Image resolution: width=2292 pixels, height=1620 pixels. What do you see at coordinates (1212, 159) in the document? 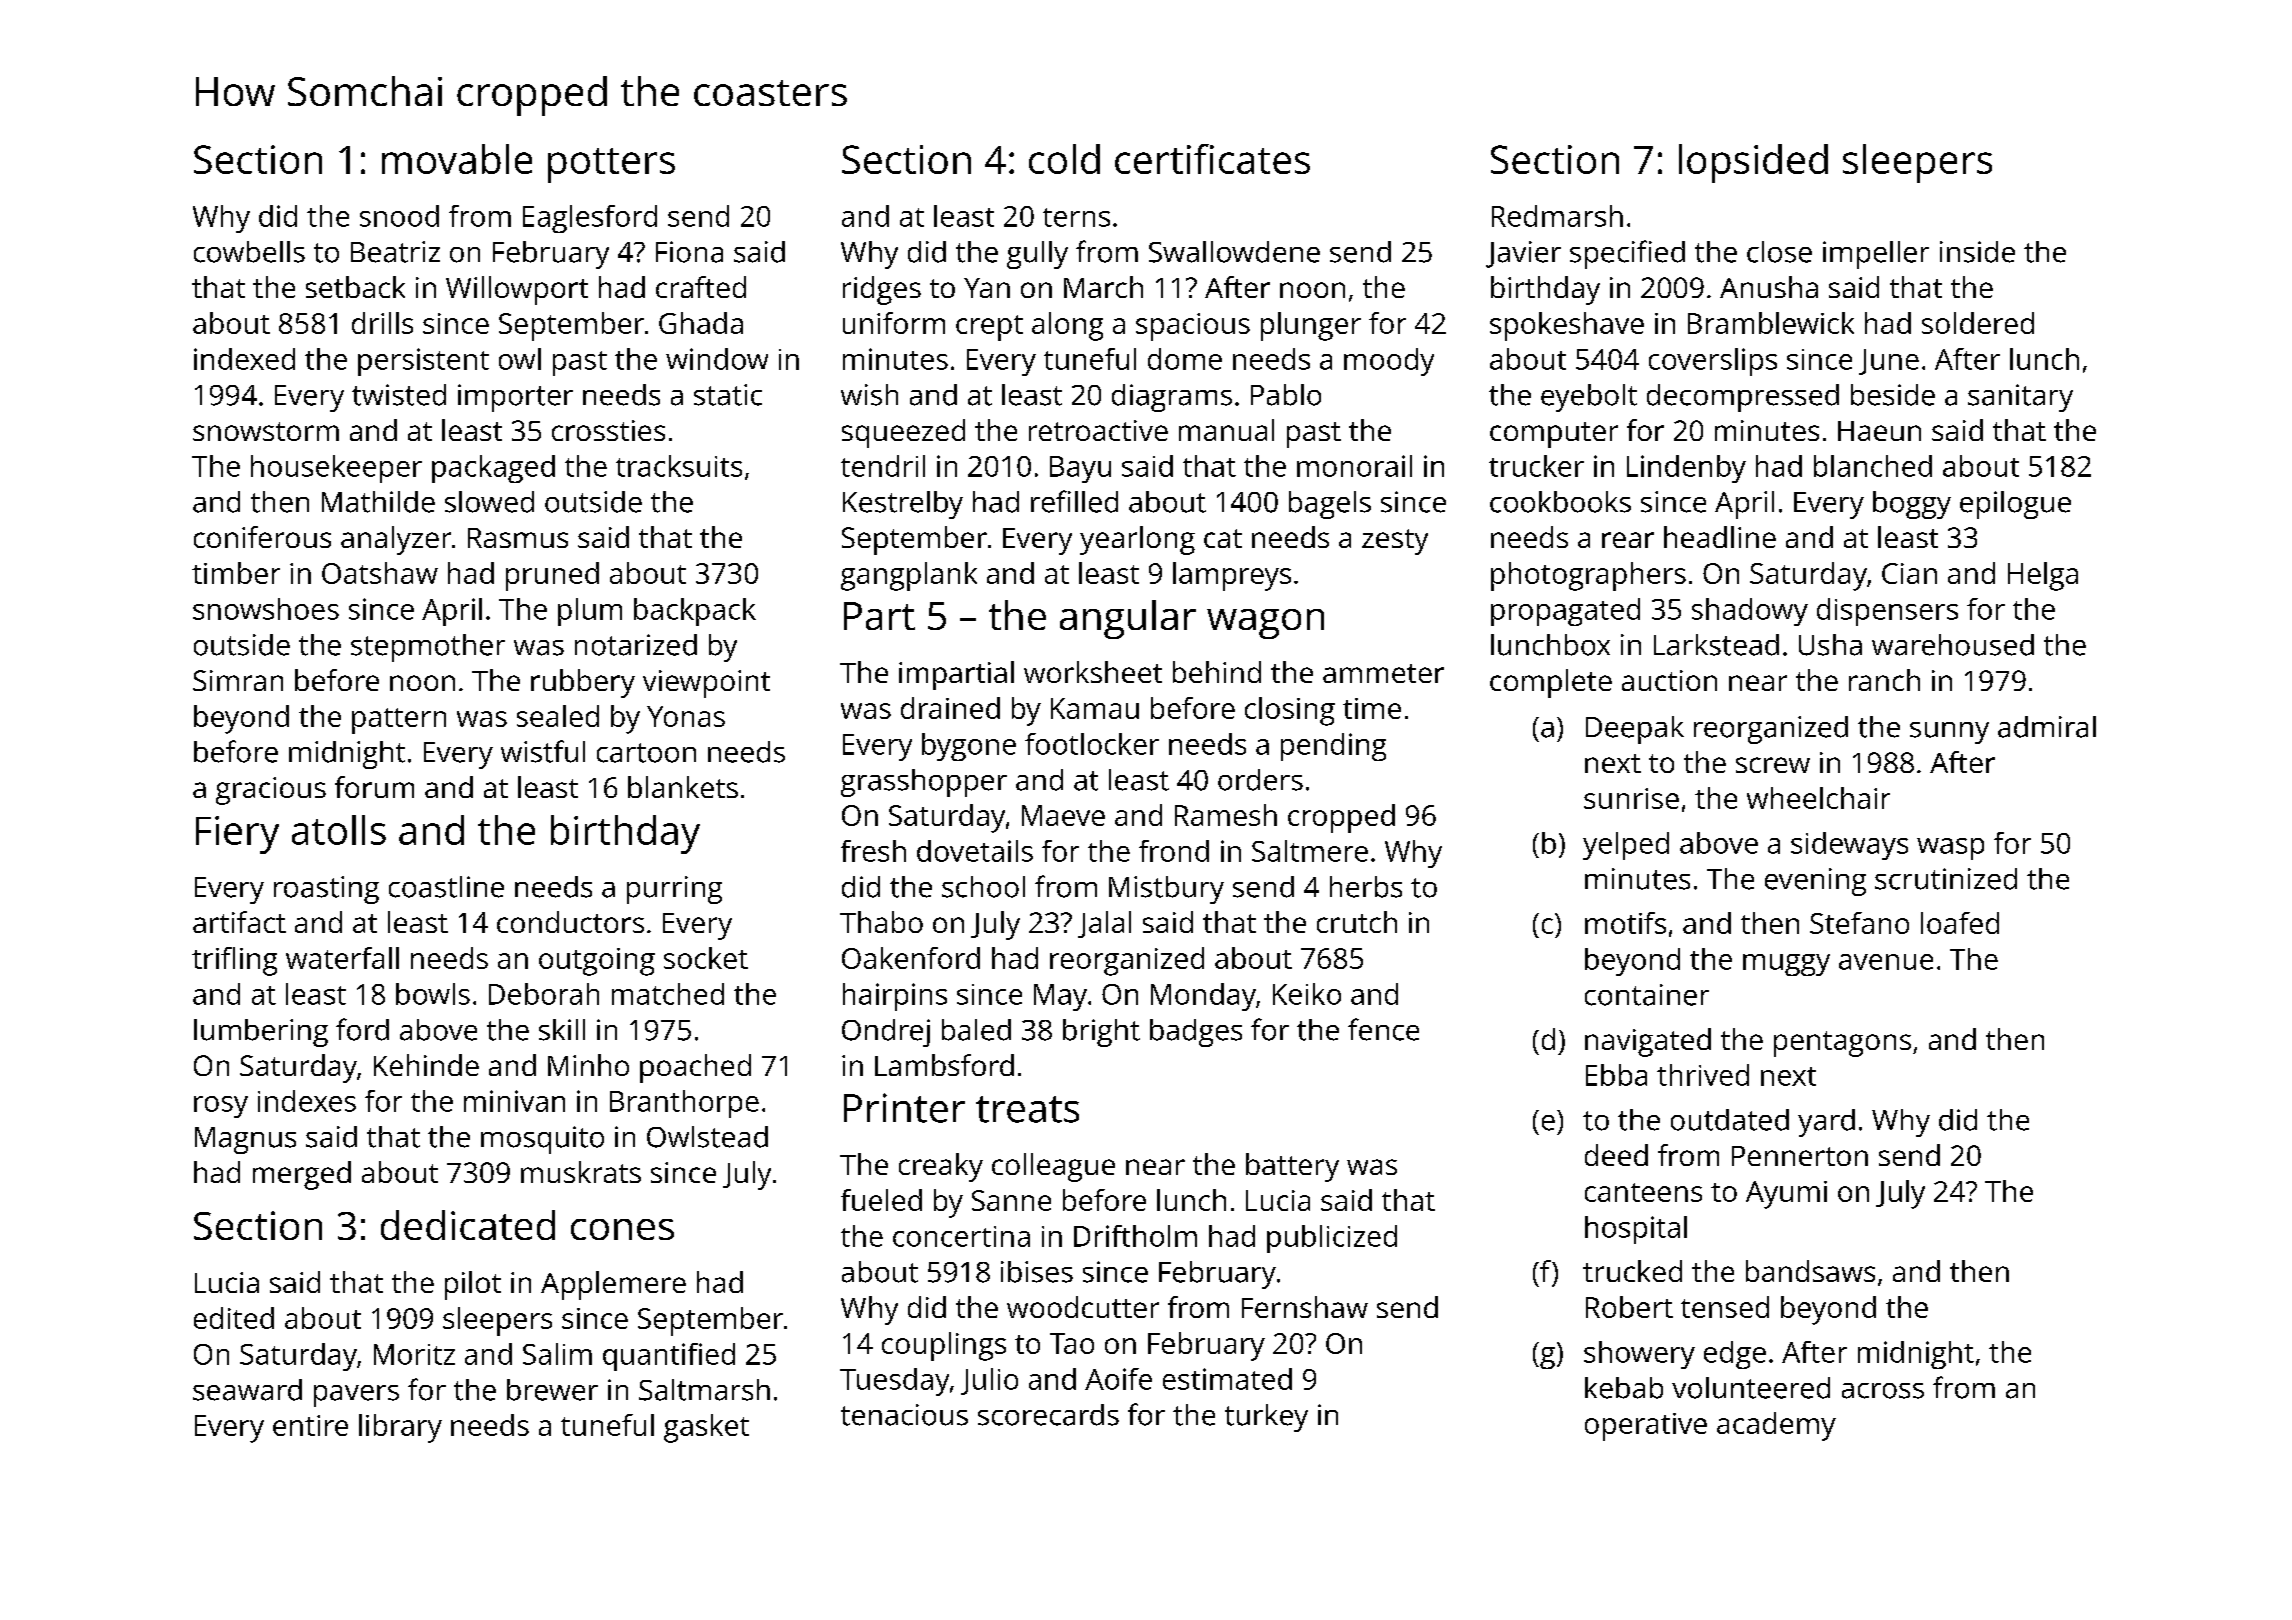
I see `certificates` at bounding box center [1212, 159].
